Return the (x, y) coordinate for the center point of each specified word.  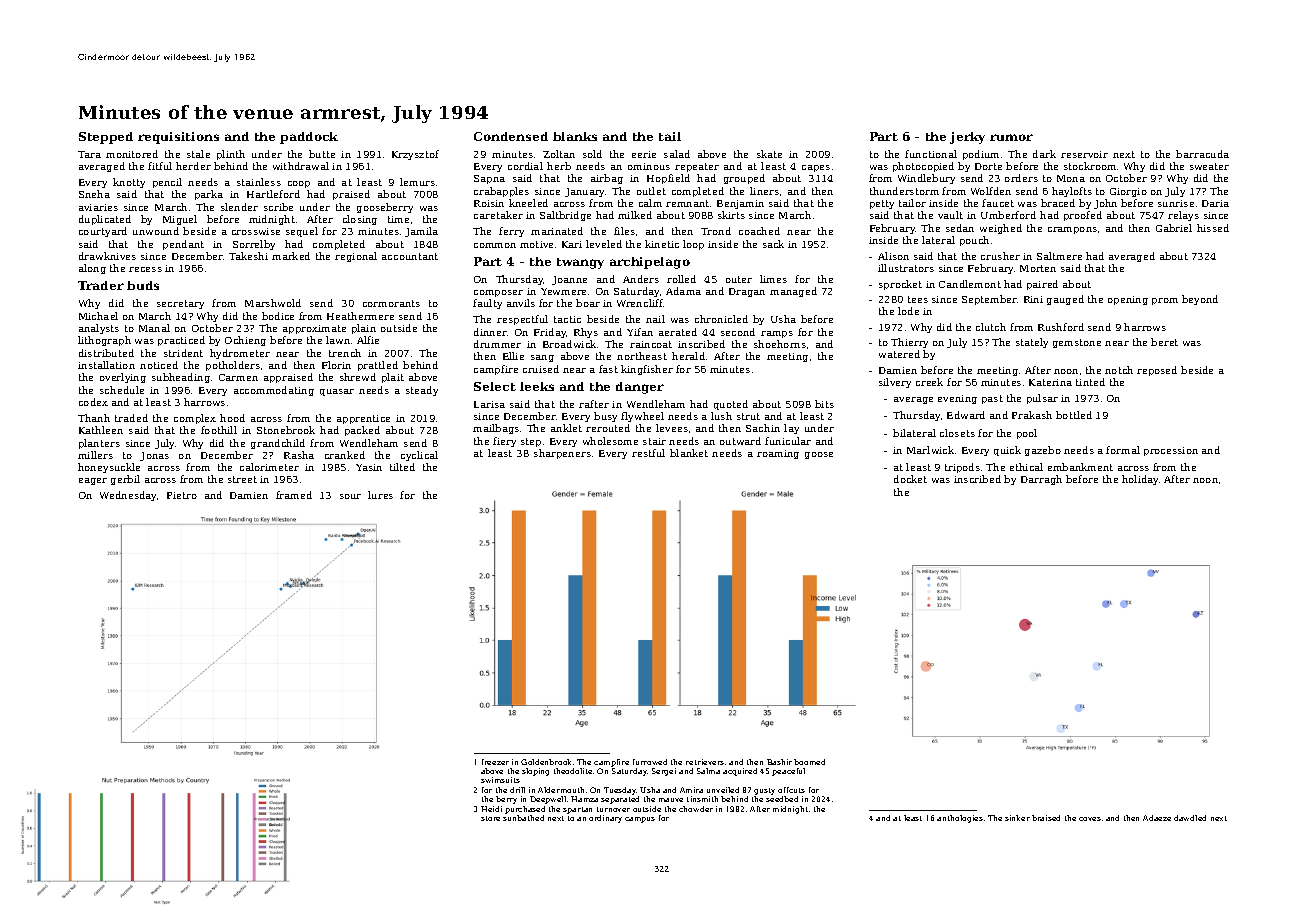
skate (769, 154)
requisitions (178, 138)
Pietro (182, 495)
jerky (967, 138)
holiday (1140, 480)
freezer (495, 762)
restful (648, 453)
